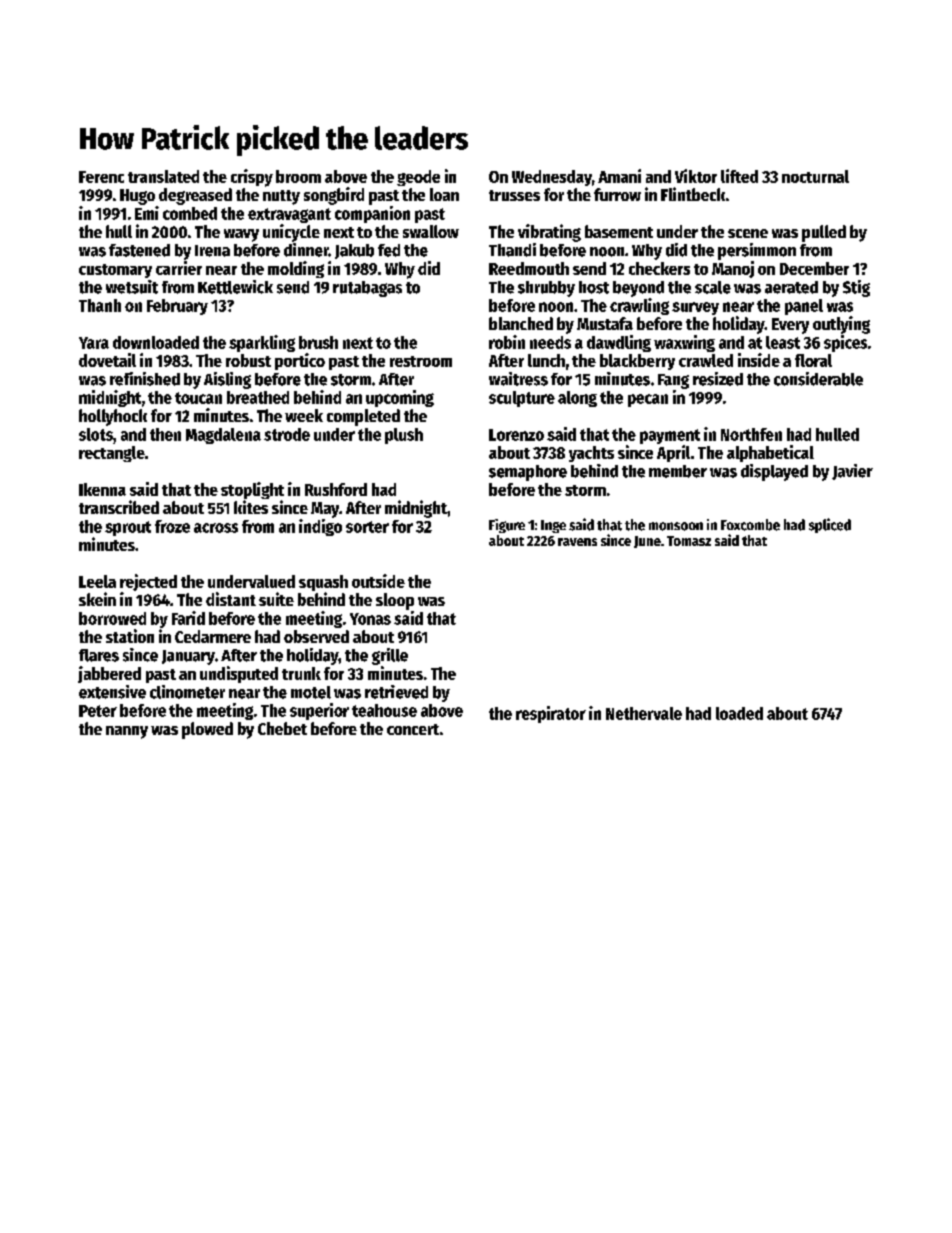 This document has height=1233, width=952. I want to click on Hugo, so click(137, 197).
